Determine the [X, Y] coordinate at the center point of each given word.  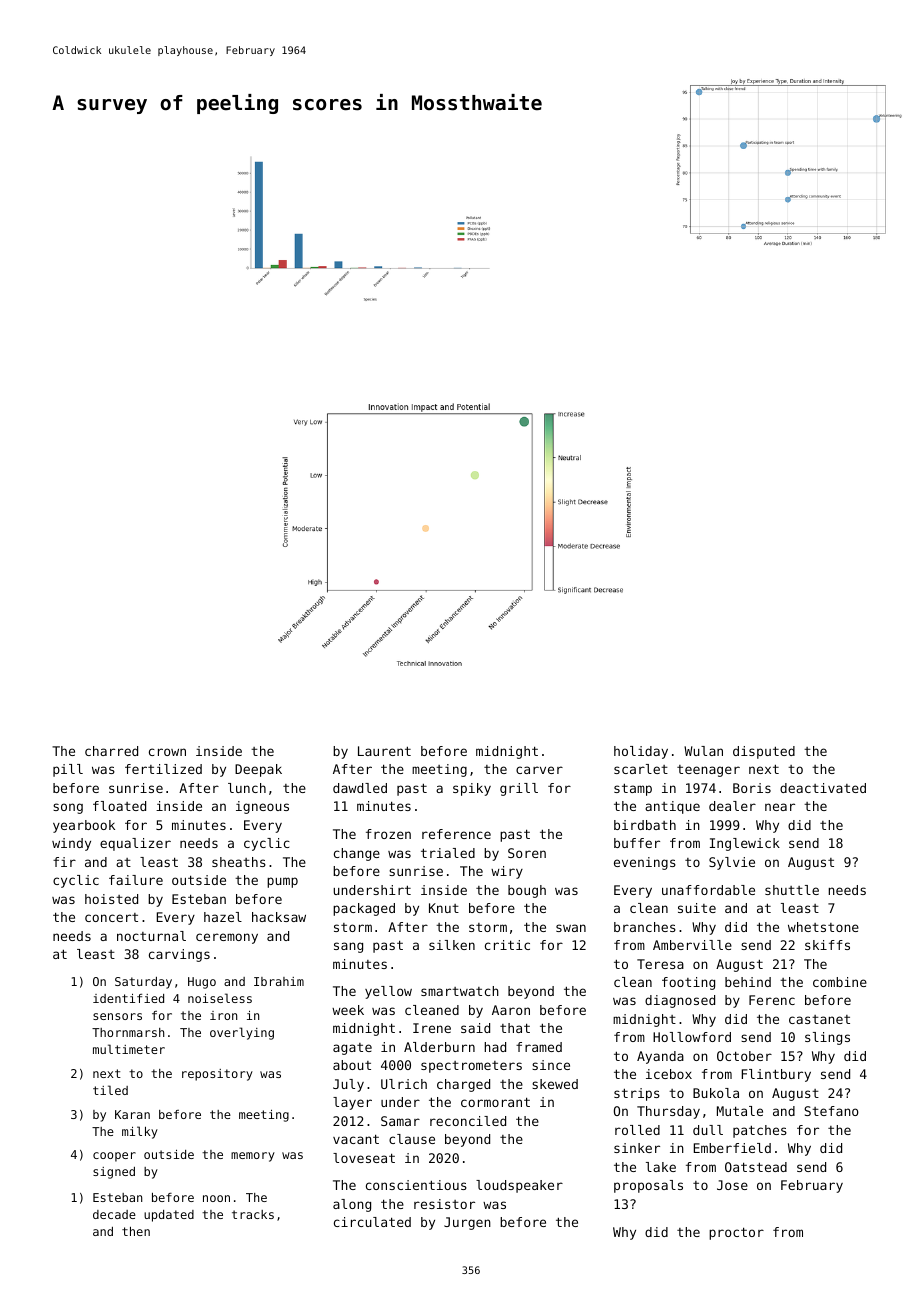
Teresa [660, 964]
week [348, 1010]
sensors [117, 1016]
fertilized [163, 769]
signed [114, 1173]
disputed [764, 752]
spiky [472, 789]
